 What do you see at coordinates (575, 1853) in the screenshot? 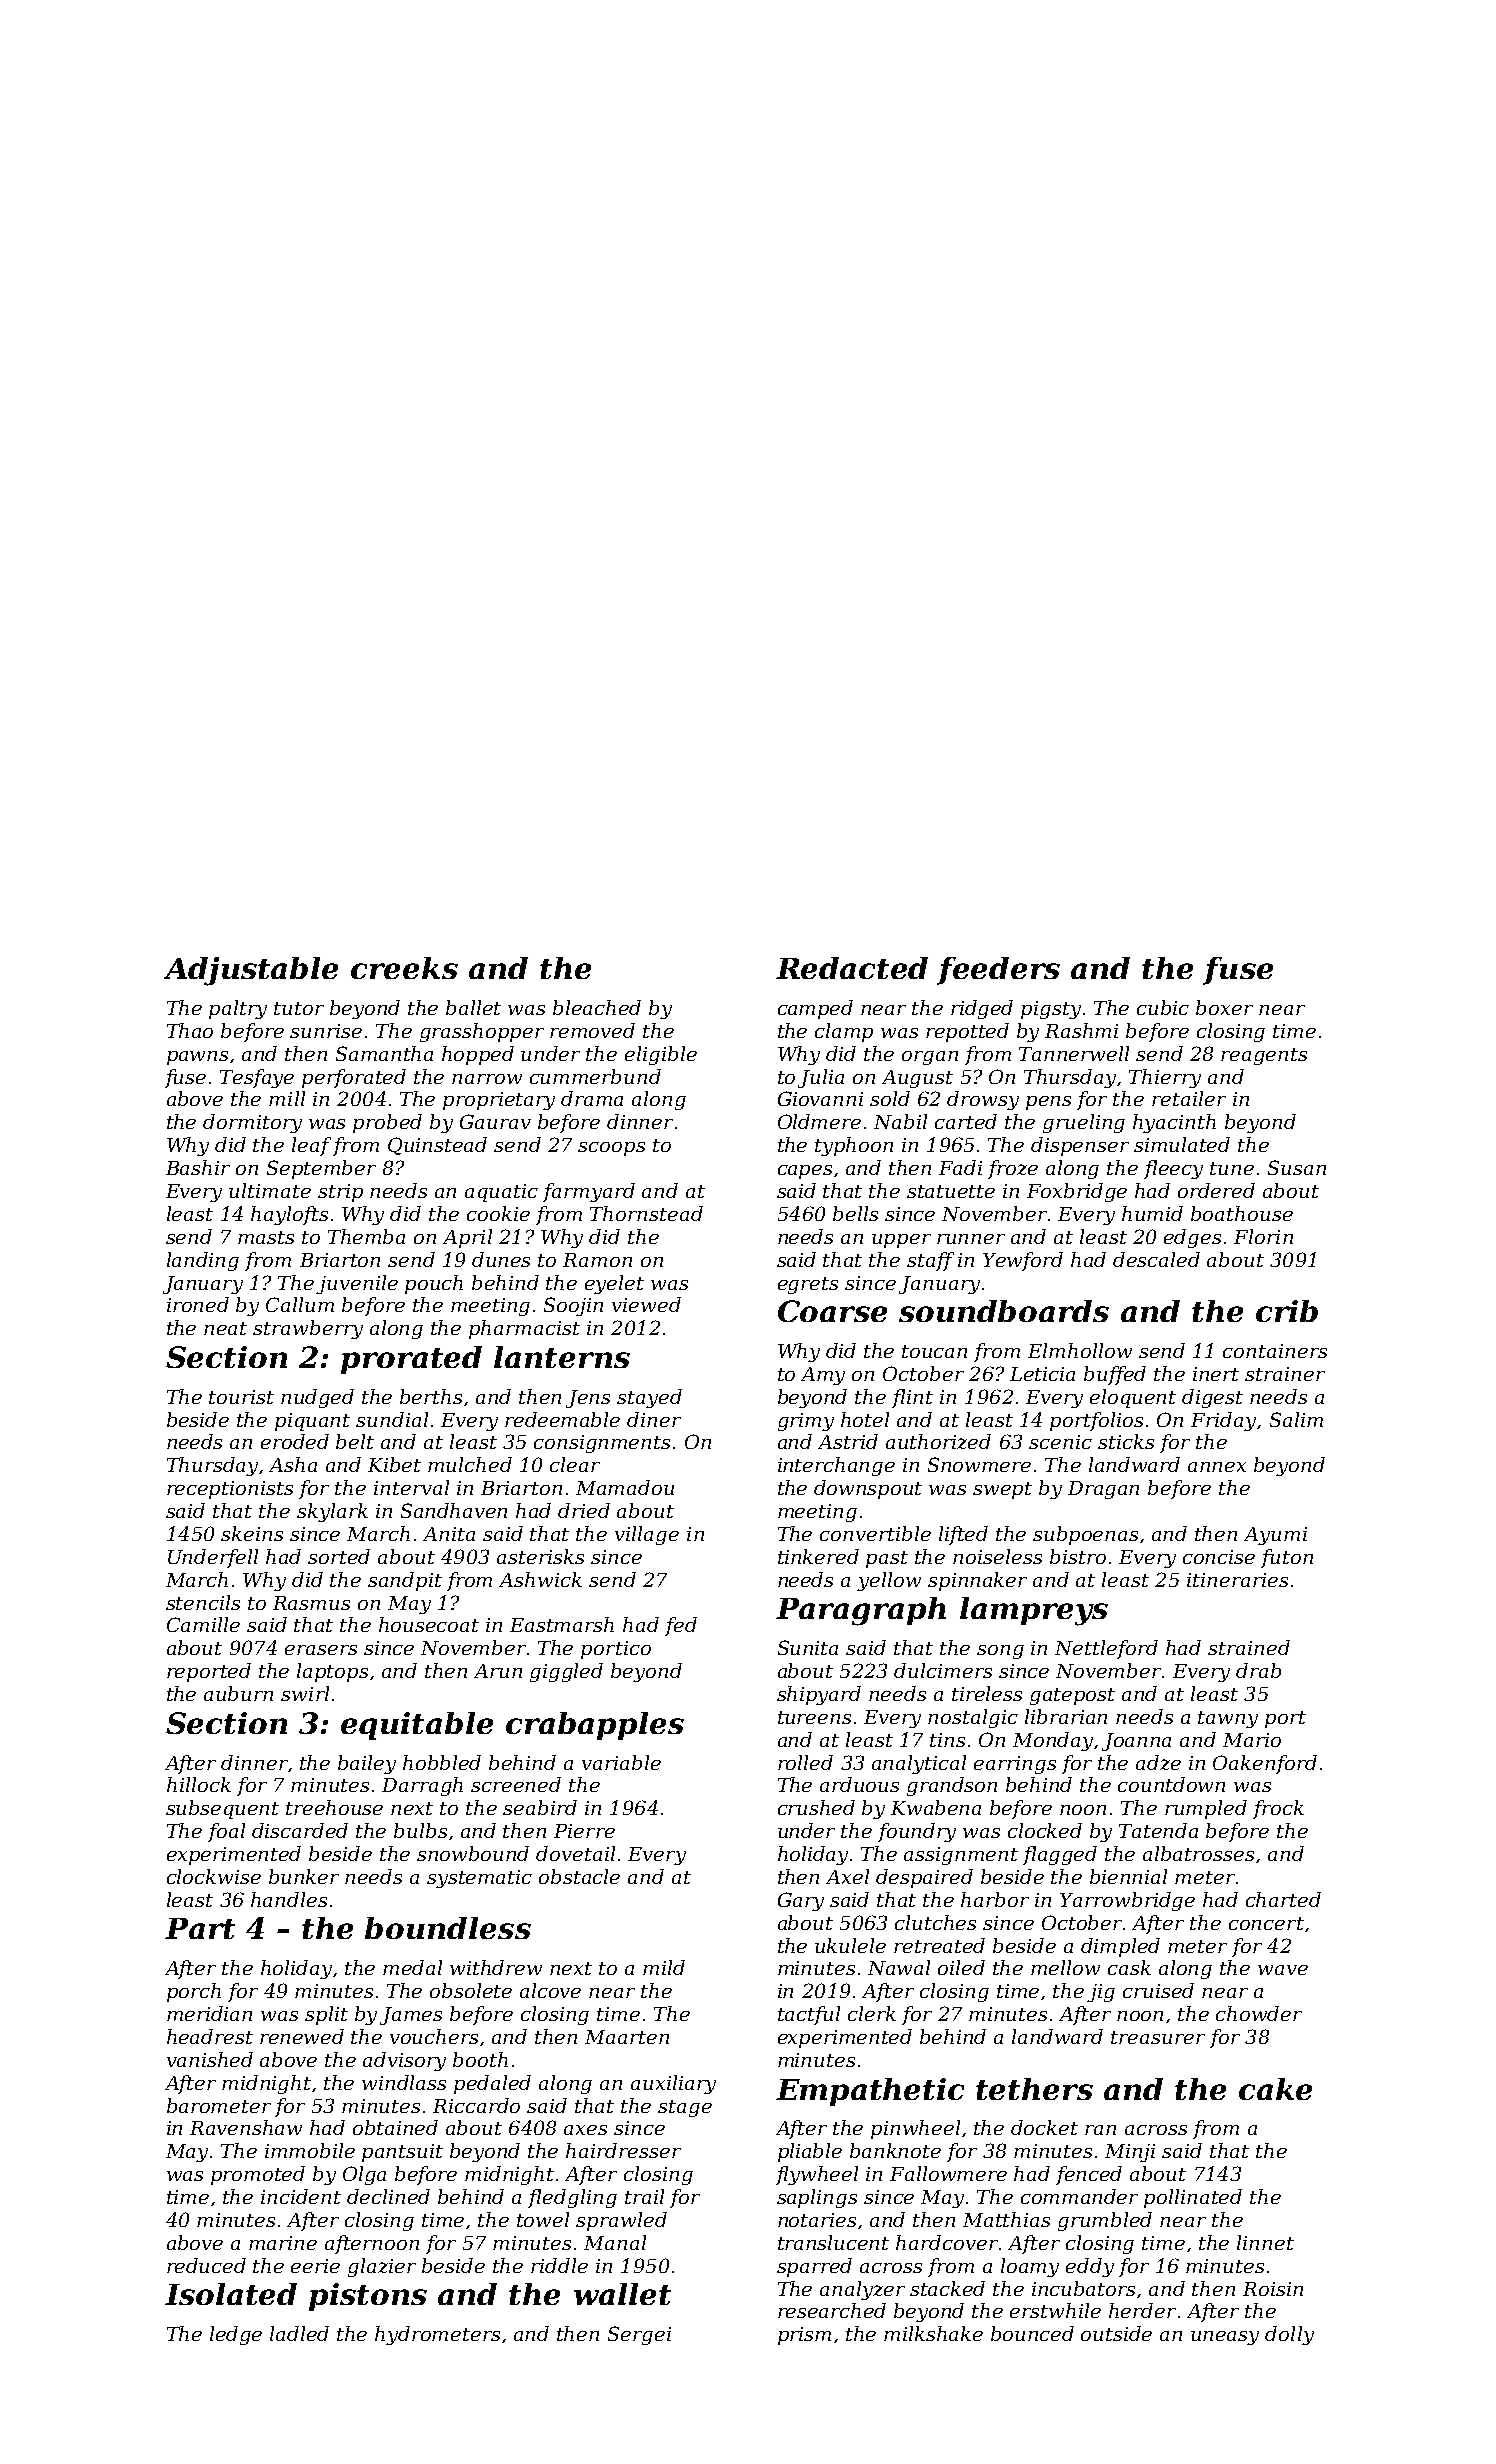
I see `dovetail` at bounding box center [575, 1853].
